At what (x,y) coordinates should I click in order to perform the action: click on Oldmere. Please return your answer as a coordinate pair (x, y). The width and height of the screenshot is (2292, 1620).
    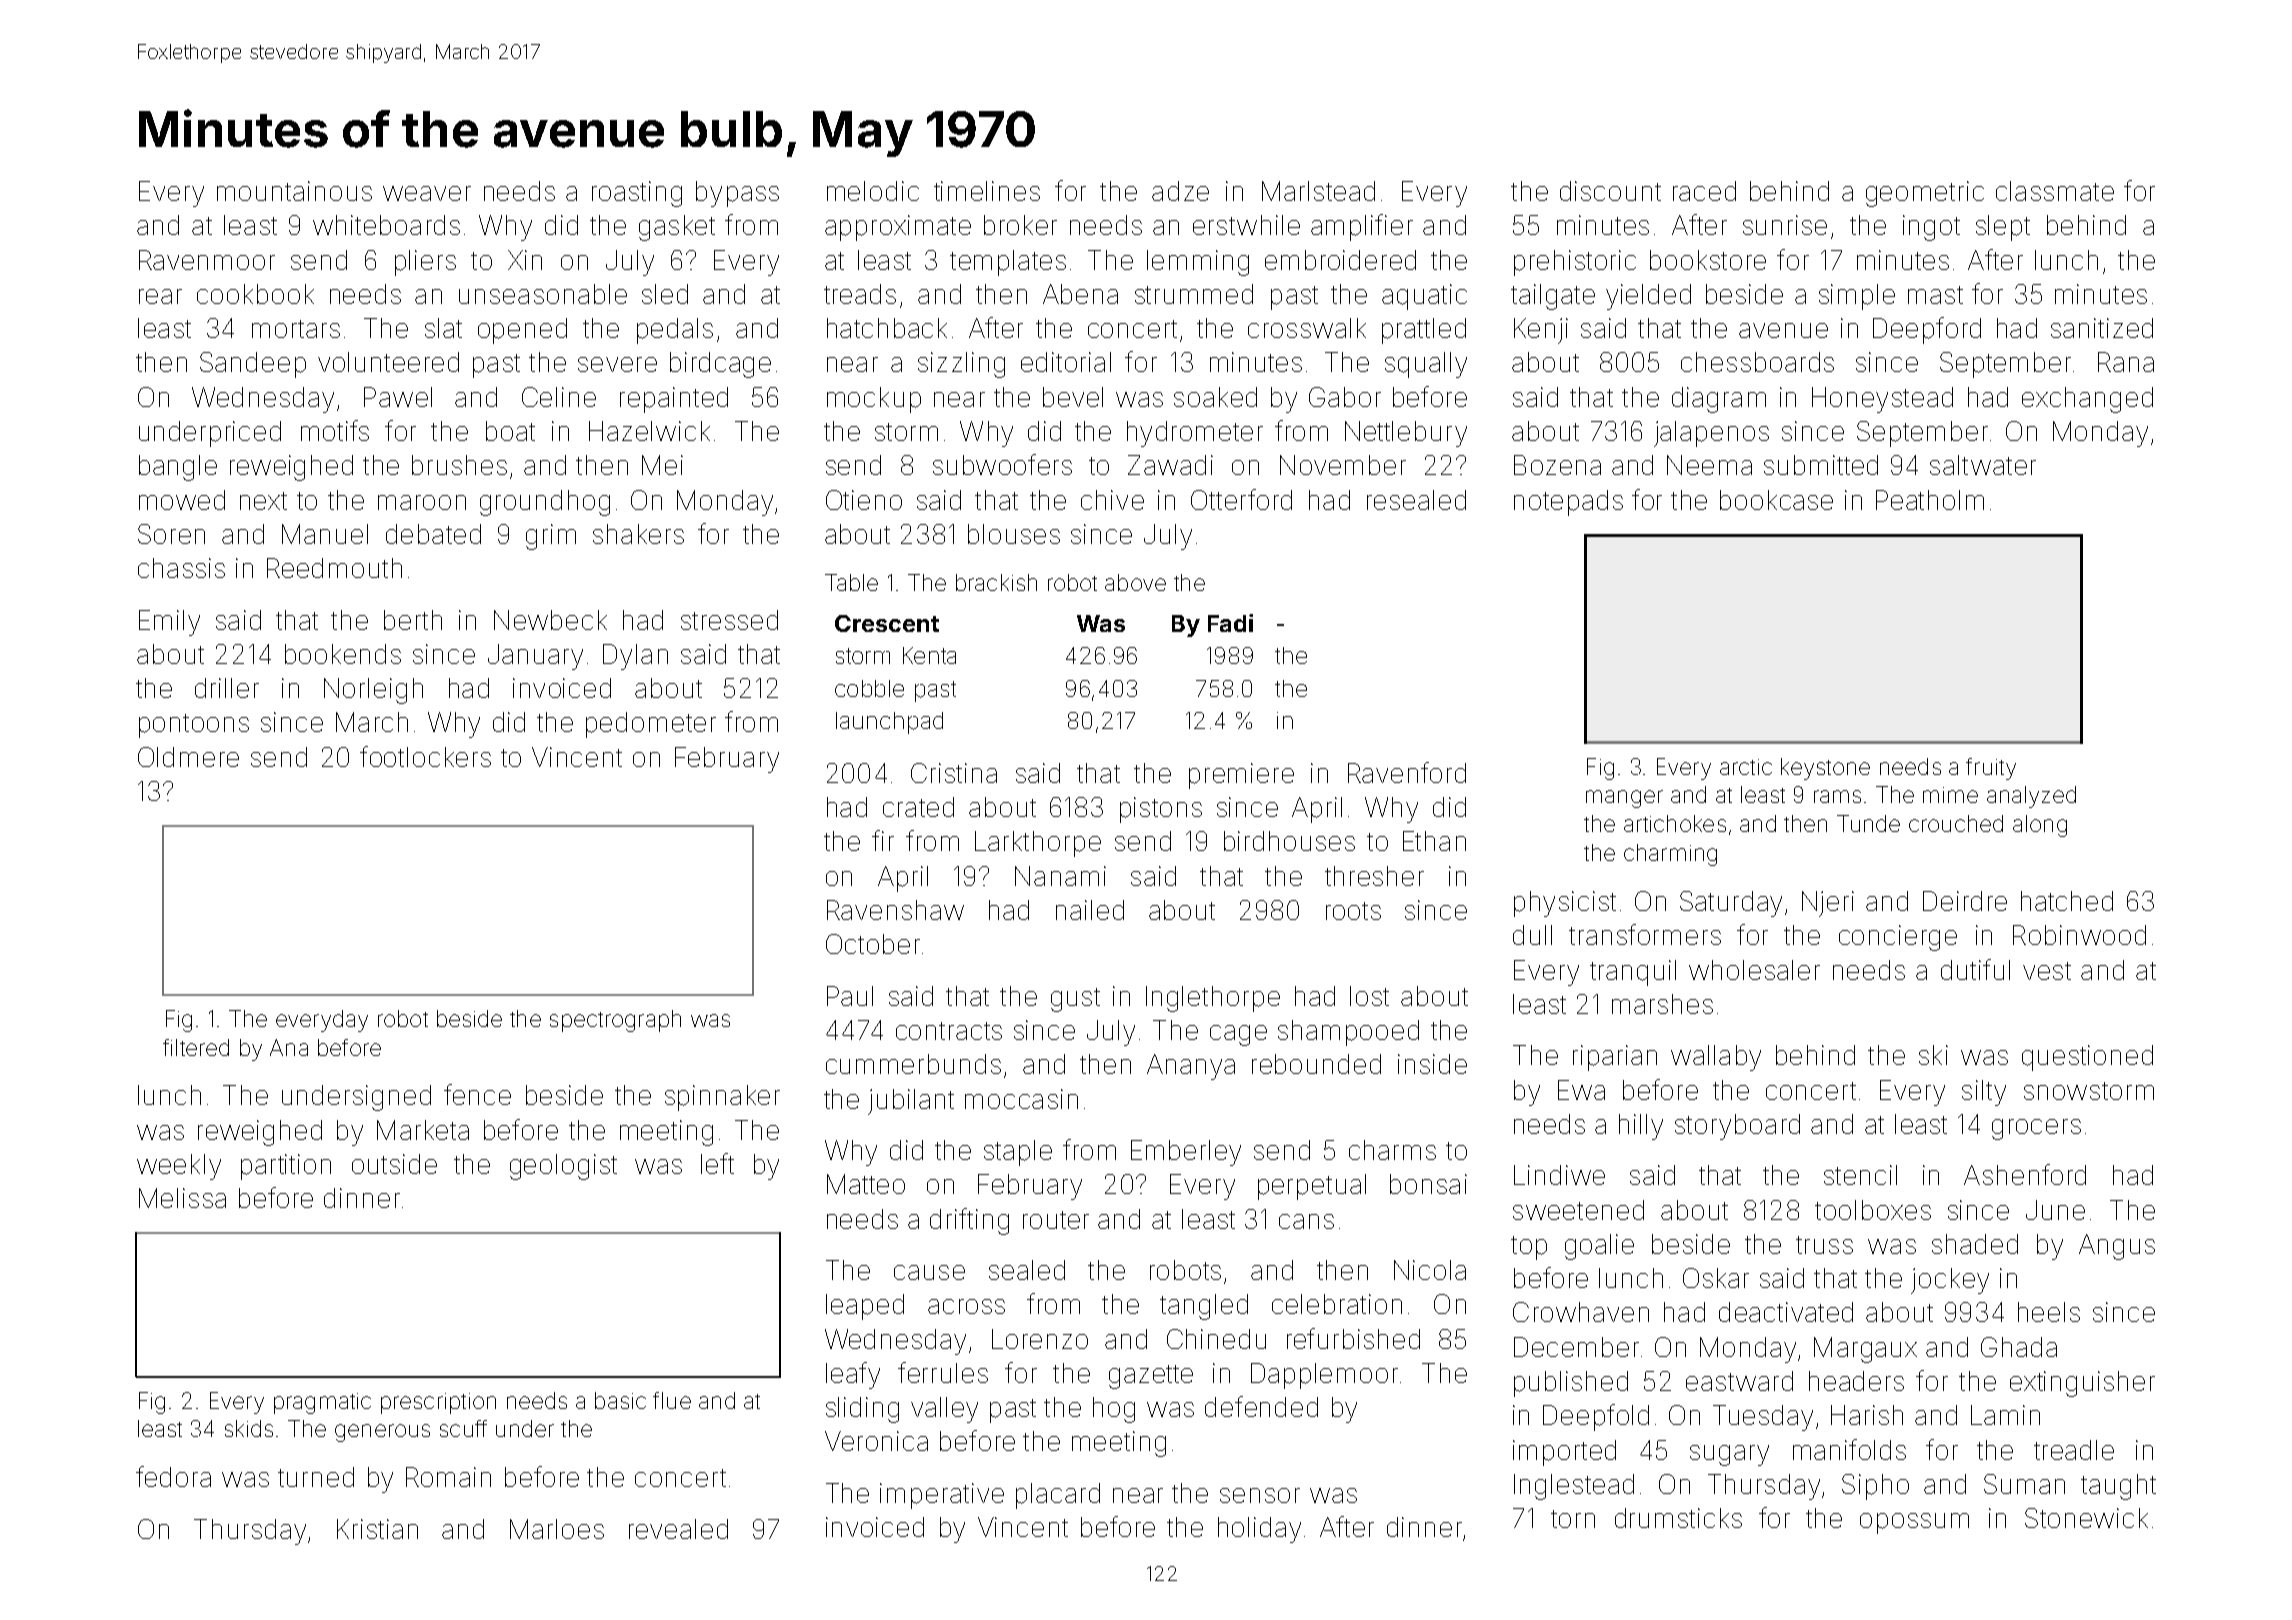
    Looking at the image, I should click on (188, 757).
